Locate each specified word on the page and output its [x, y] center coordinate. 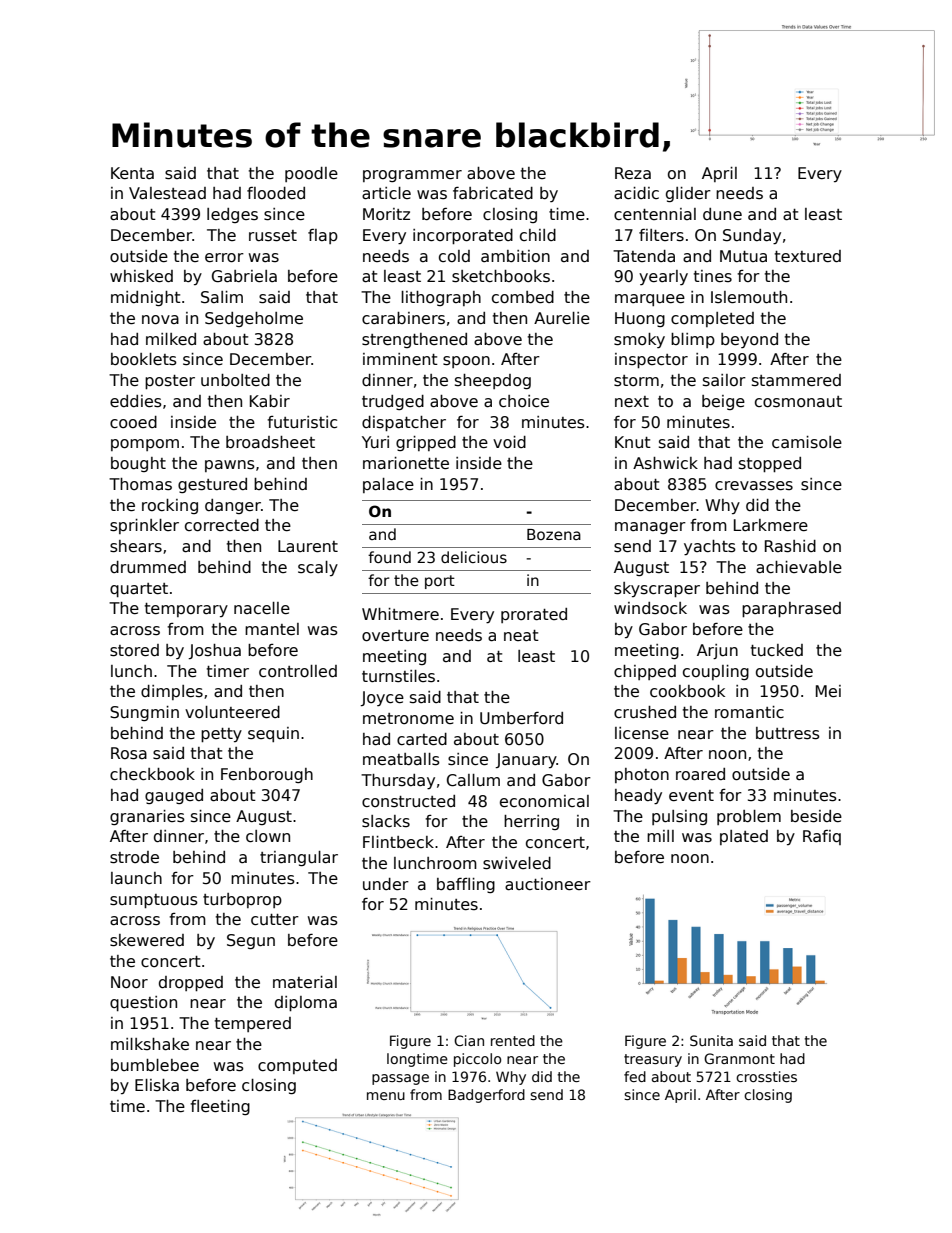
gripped [426, 443]
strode [134, 857]
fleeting [220, 1107]
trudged [393, 402]
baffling [466, 885]
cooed [133, 422]
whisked [141, 276]
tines [713, 276]
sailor [724, 380]
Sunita [711, 1040]
